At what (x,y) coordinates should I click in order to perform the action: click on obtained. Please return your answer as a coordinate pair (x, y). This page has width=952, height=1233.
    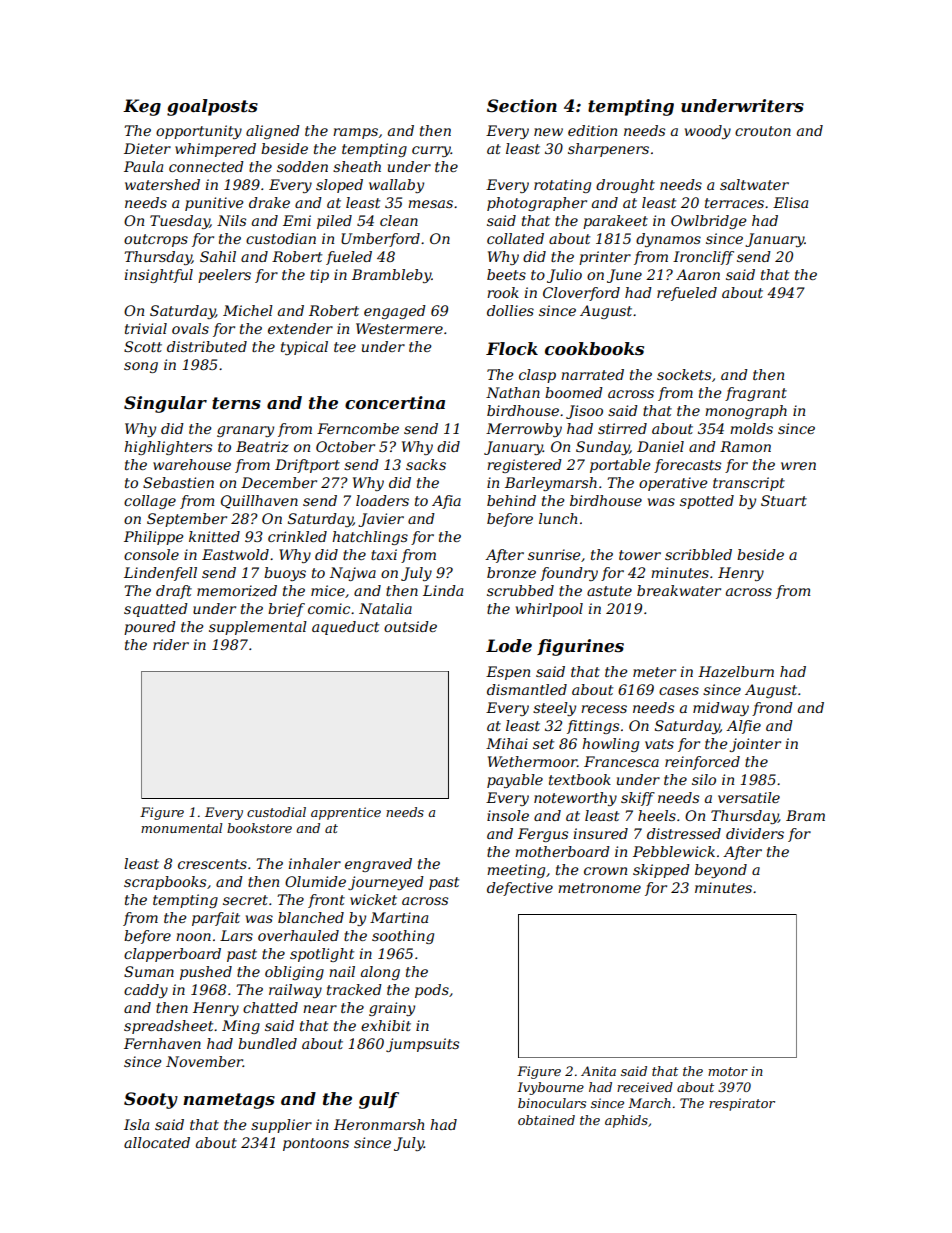
    Looking at the image, I should click on (546, 1120).
